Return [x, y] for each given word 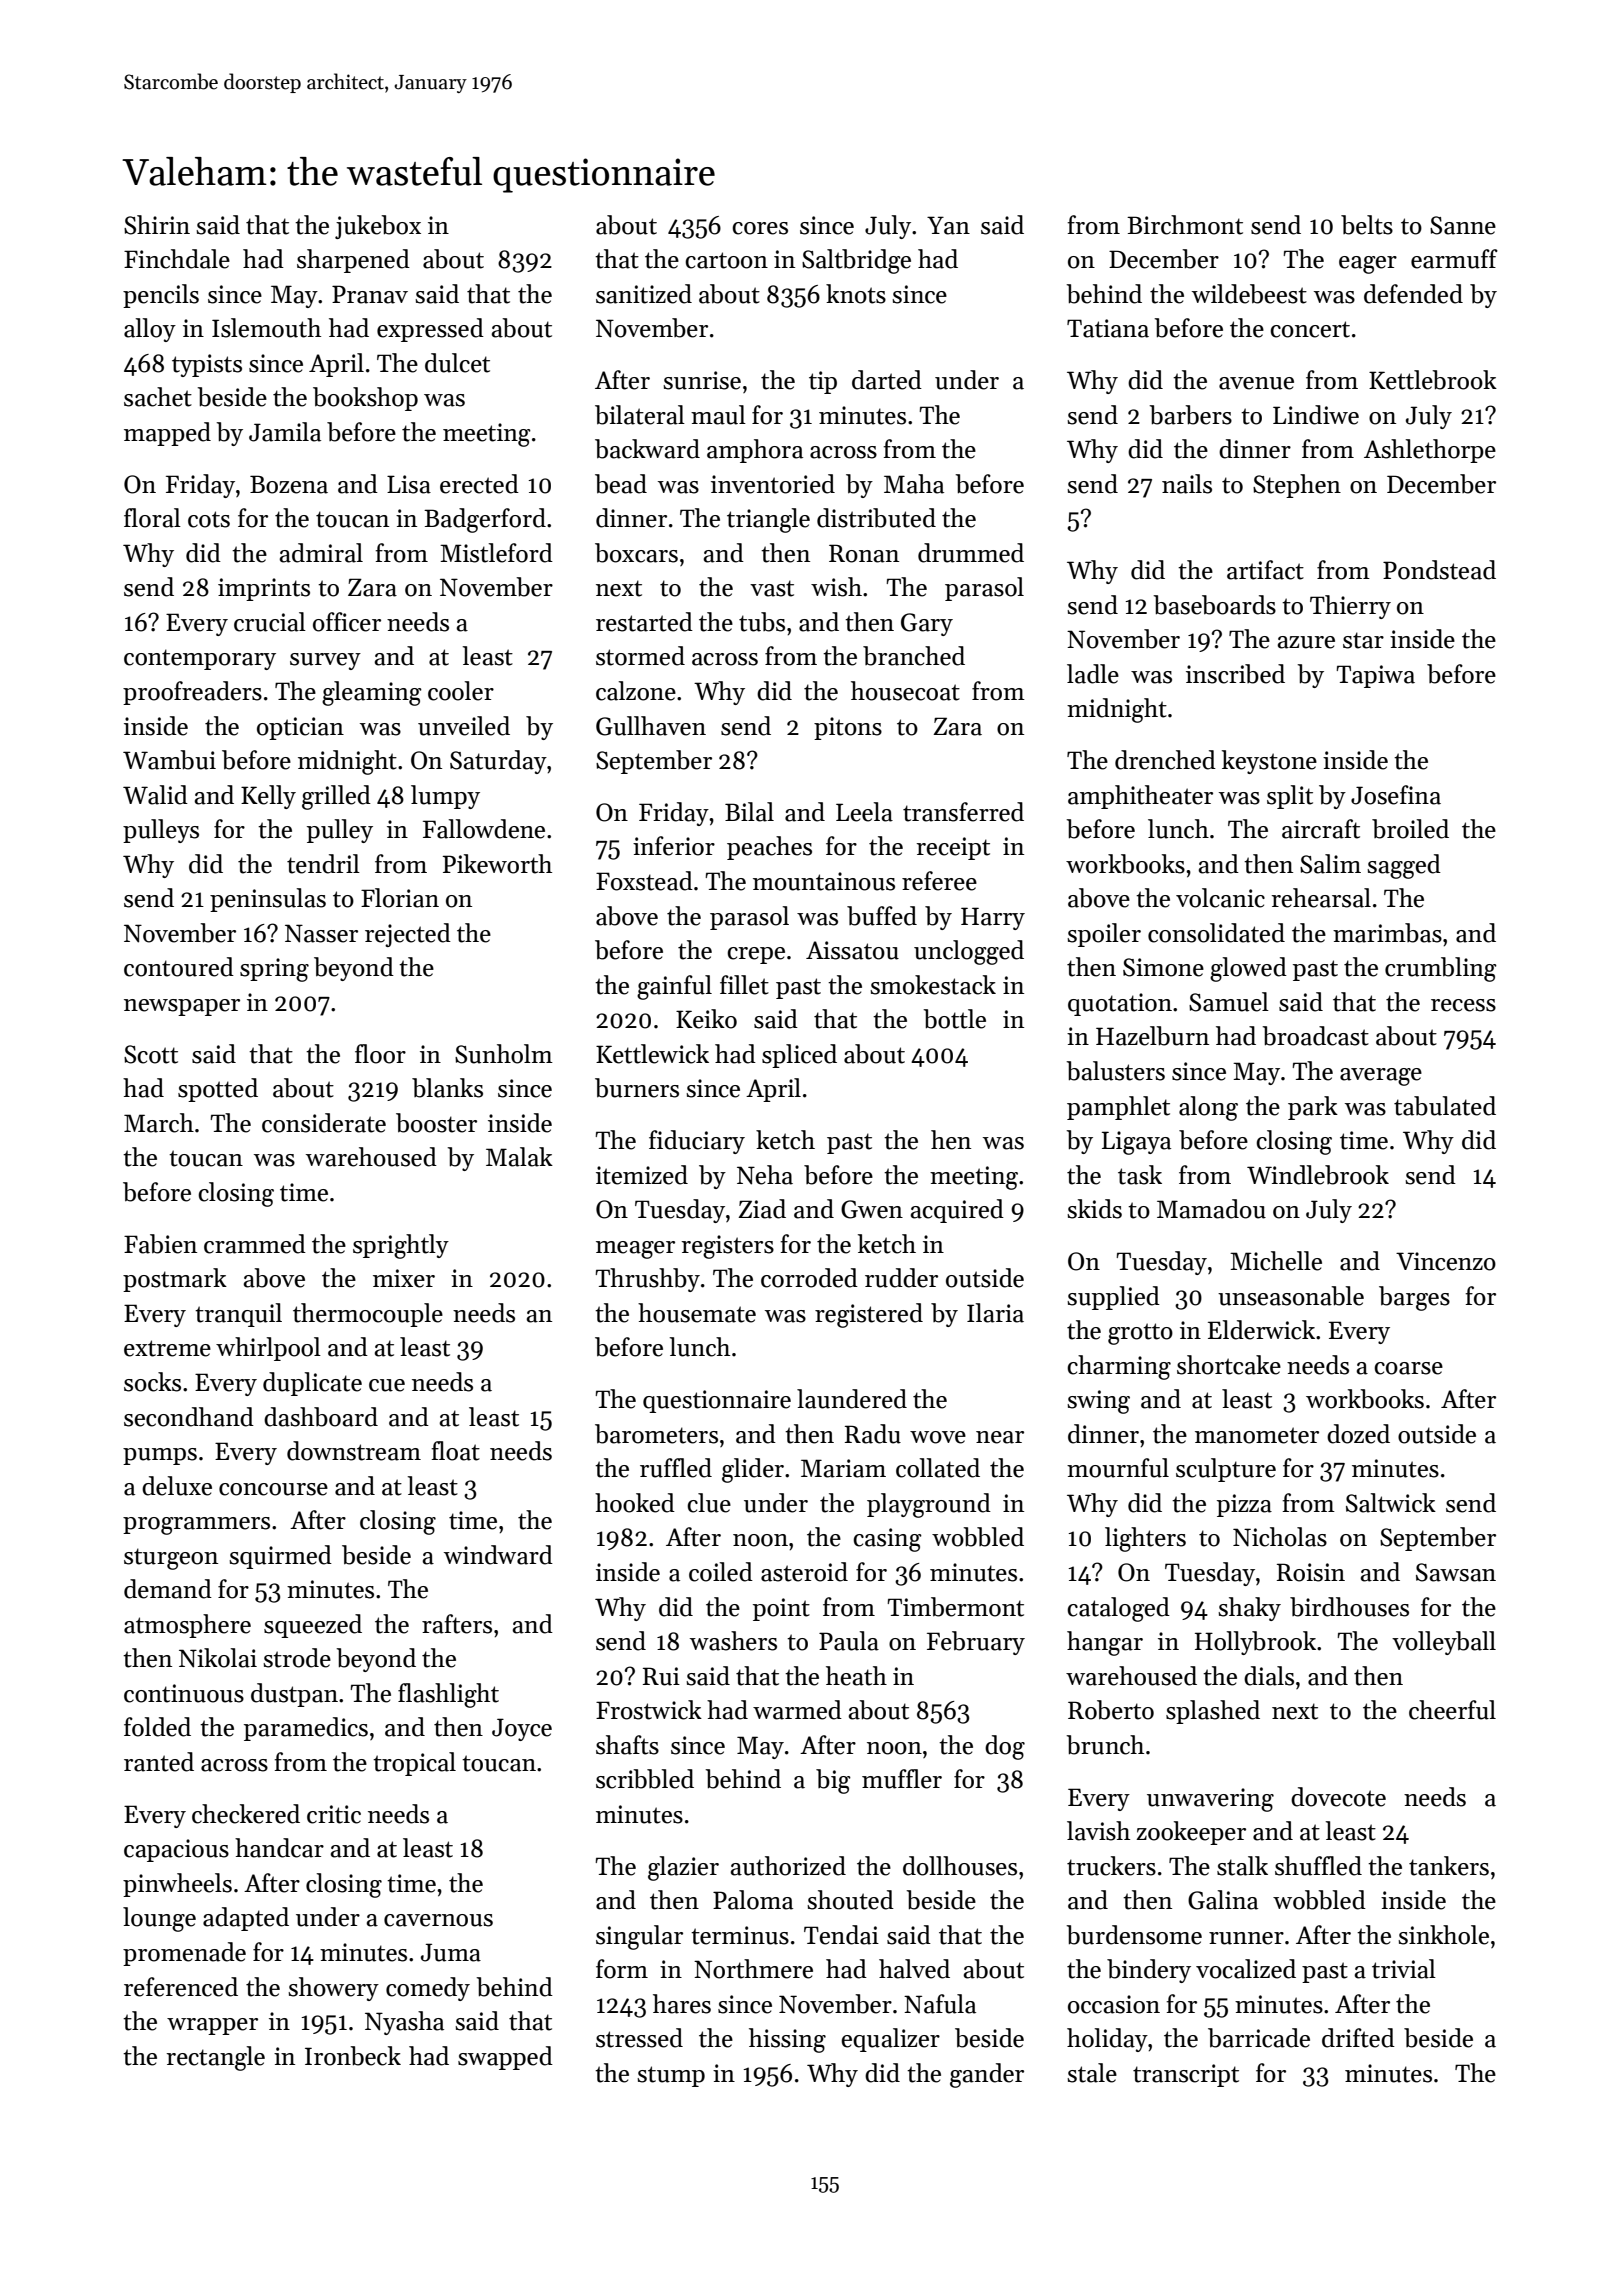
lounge [159, 1919]
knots [856, 294]
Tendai [841, 1935]
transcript [1186, 2075]
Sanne [1463, 225]
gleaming [372, 693]
